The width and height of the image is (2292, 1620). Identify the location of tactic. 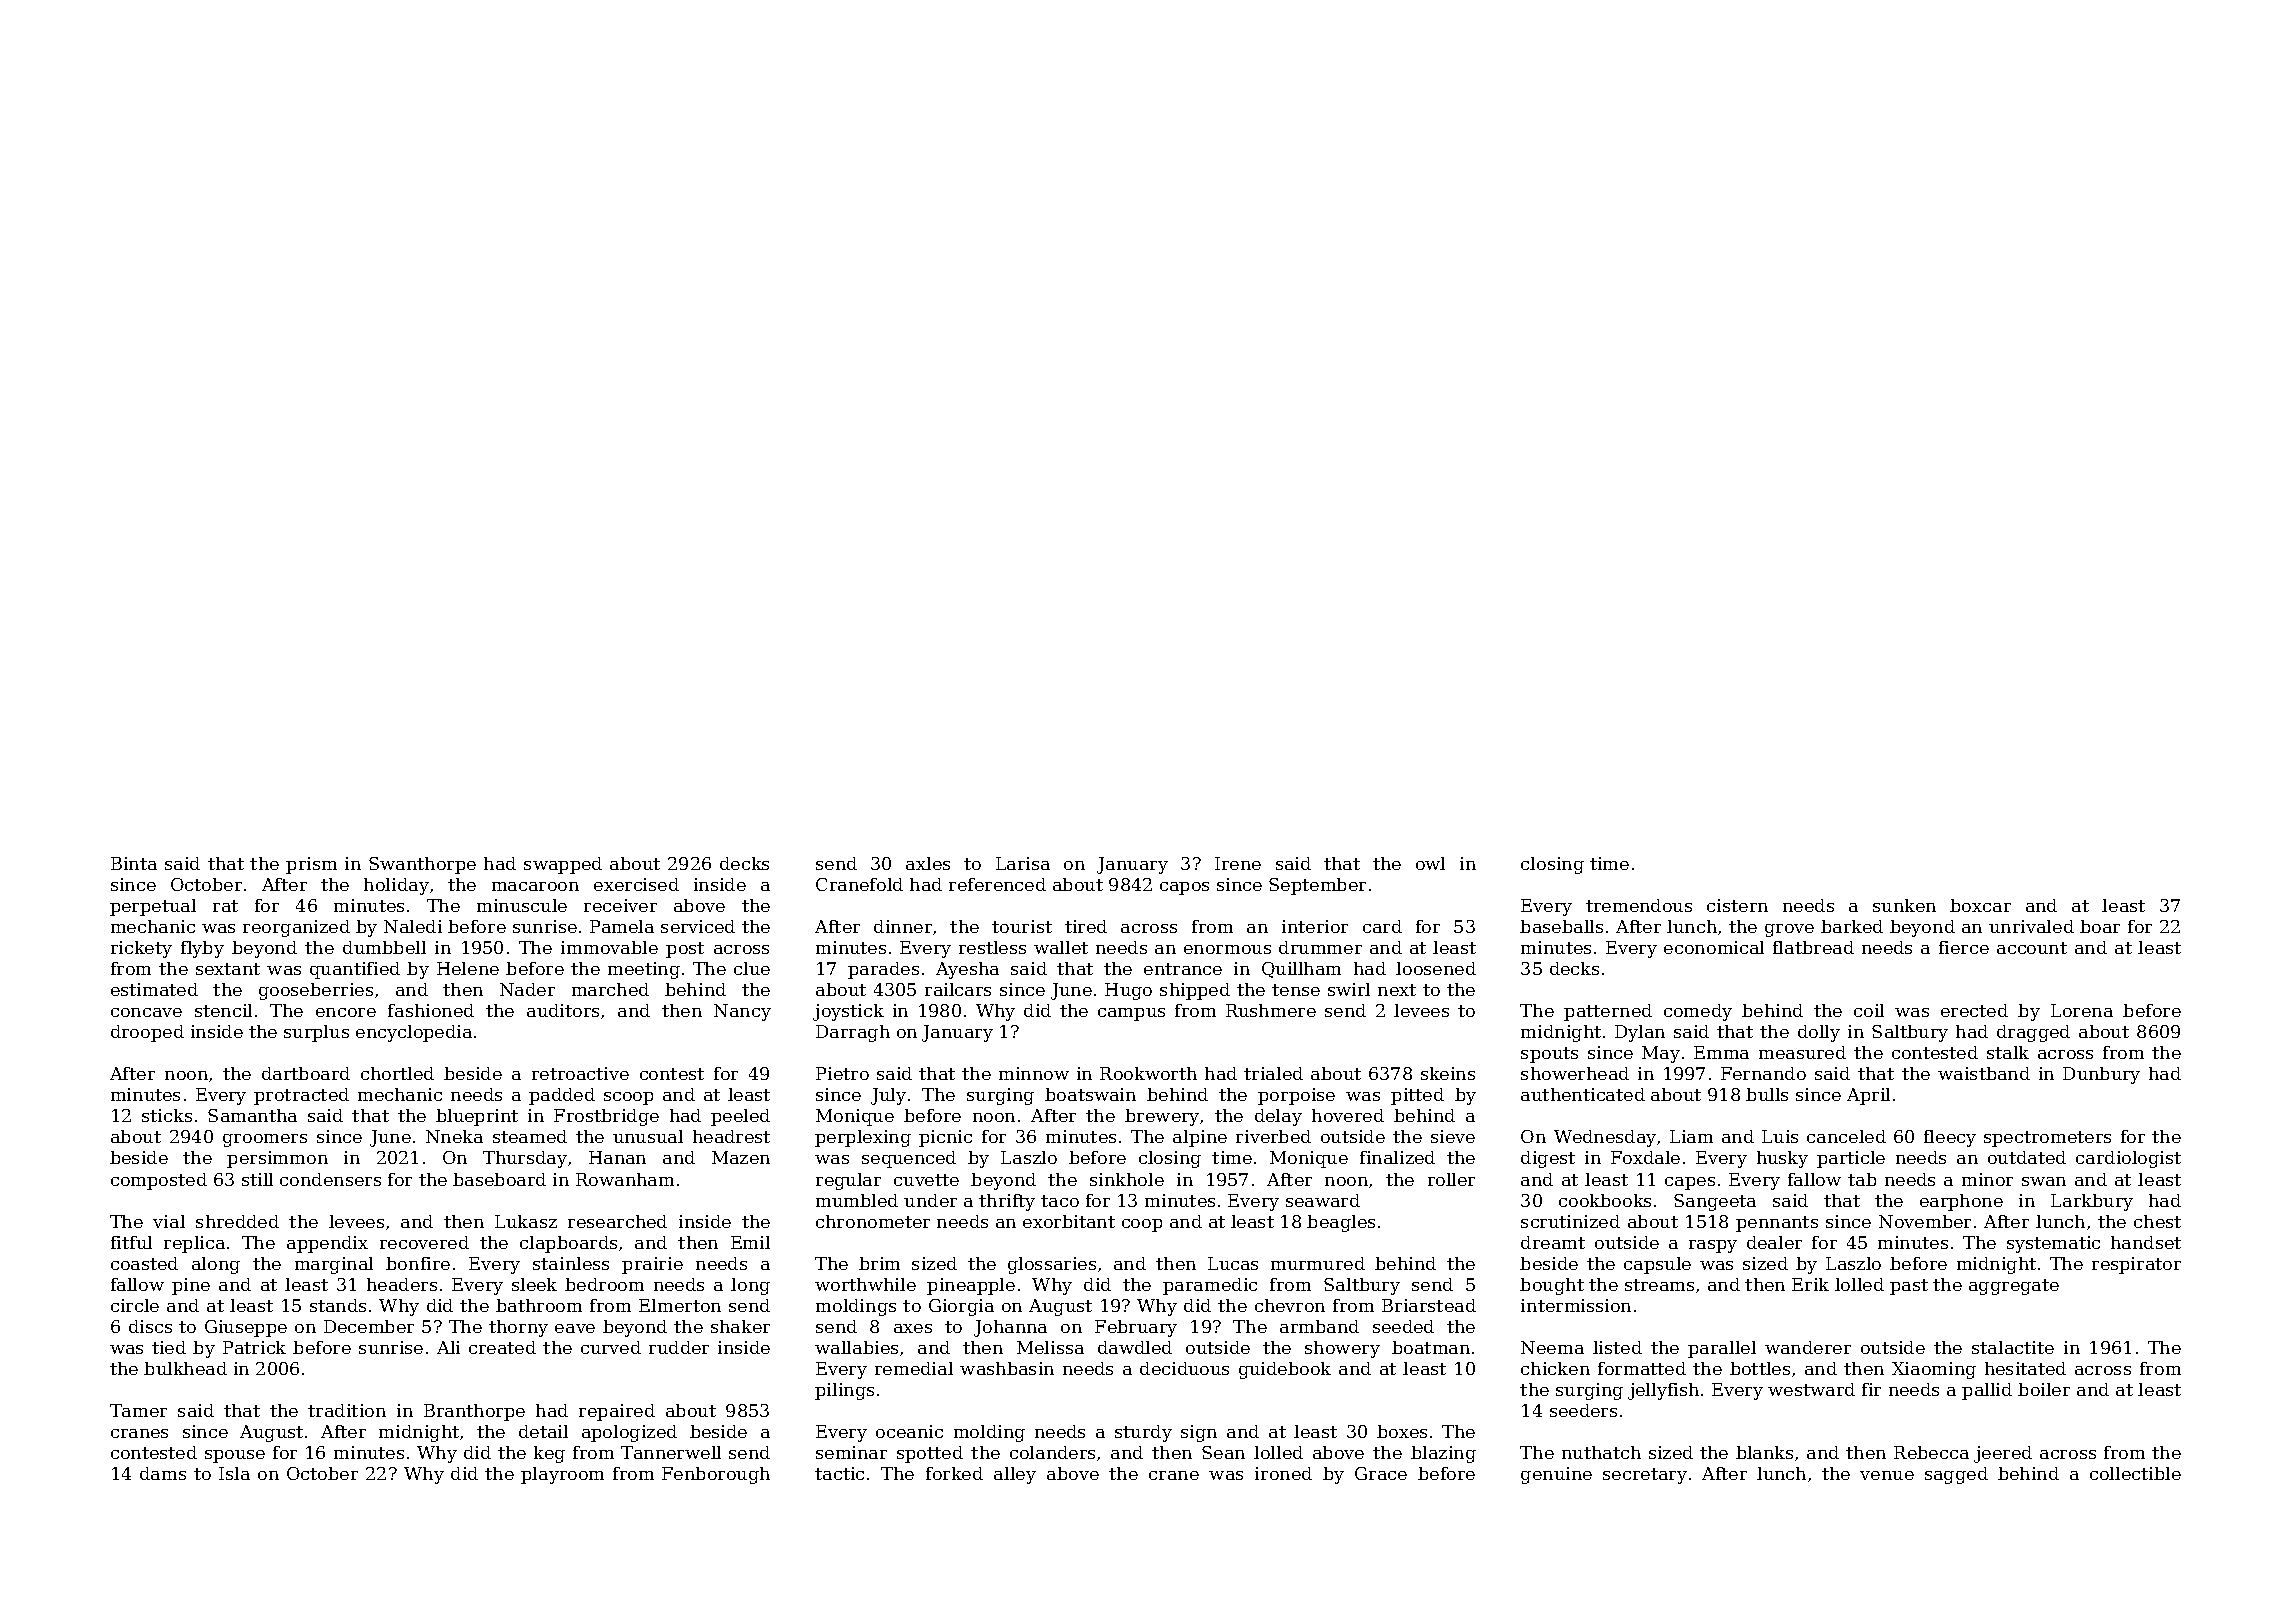
(839, 1473).
